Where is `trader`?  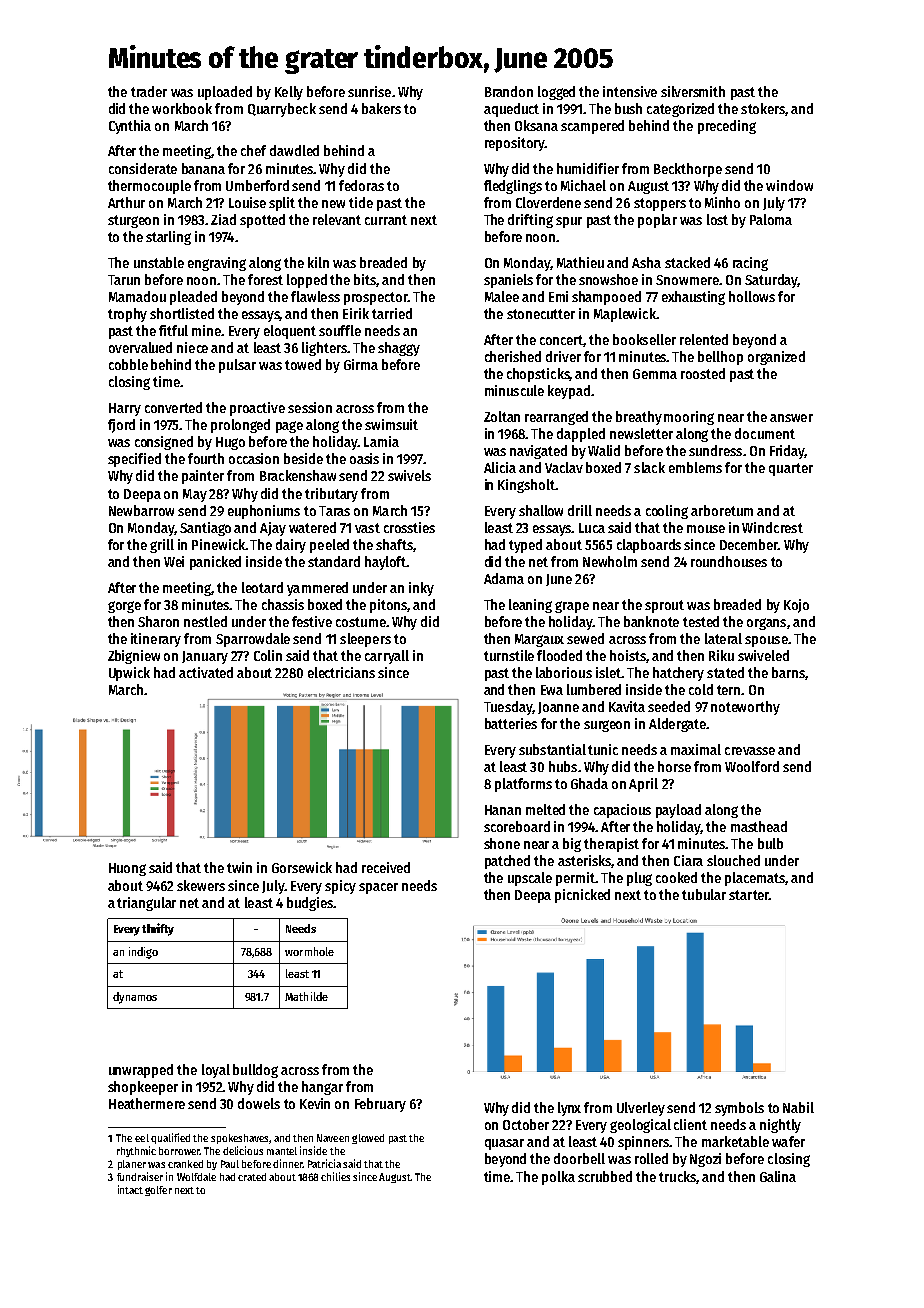
trader is located at coordinates (149, 91).
